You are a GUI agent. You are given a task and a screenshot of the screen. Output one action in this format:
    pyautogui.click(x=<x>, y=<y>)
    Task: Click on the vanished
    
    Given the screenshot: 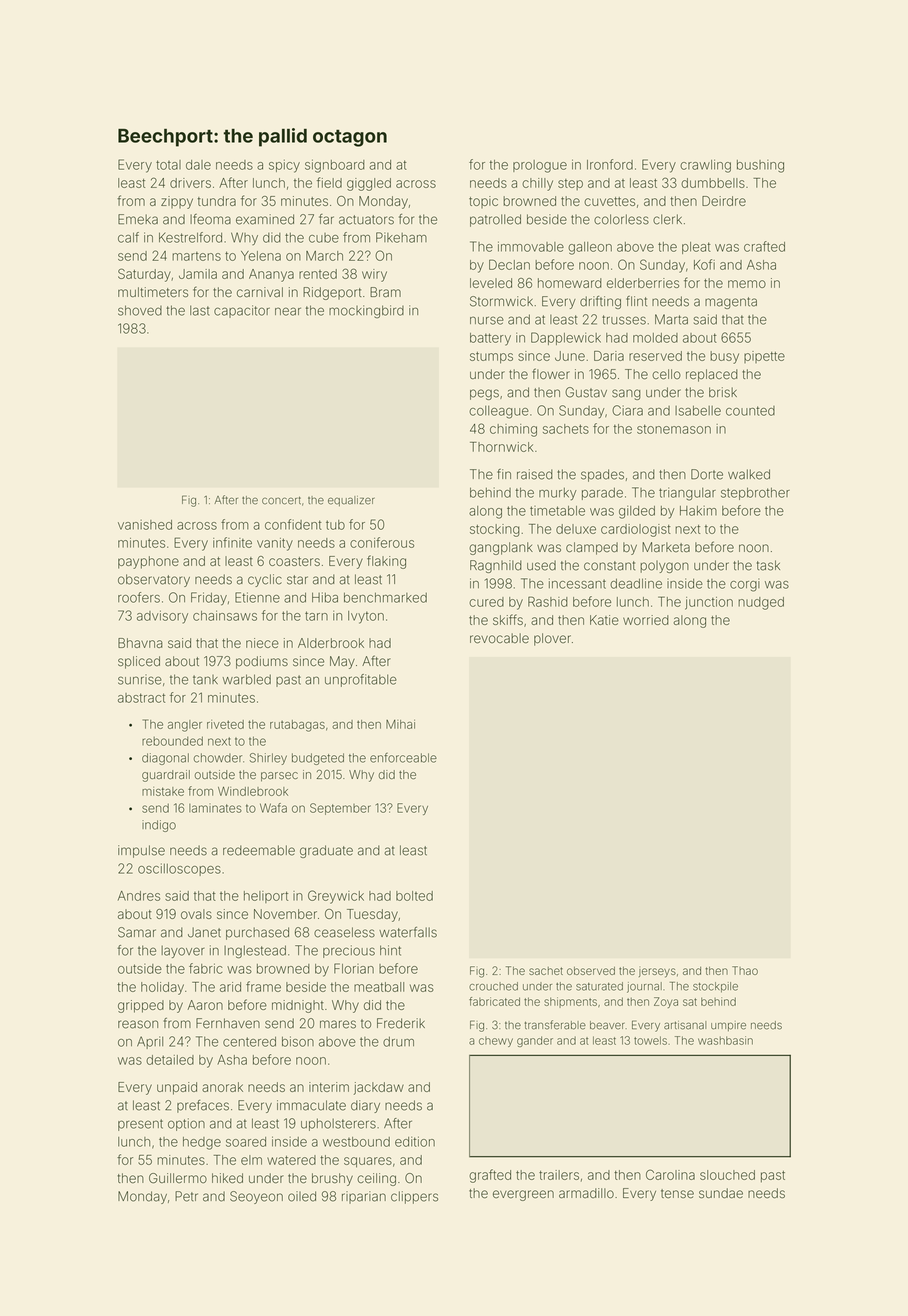 What is the action you would take?
    pyautogui.click(x=145, y=525)
